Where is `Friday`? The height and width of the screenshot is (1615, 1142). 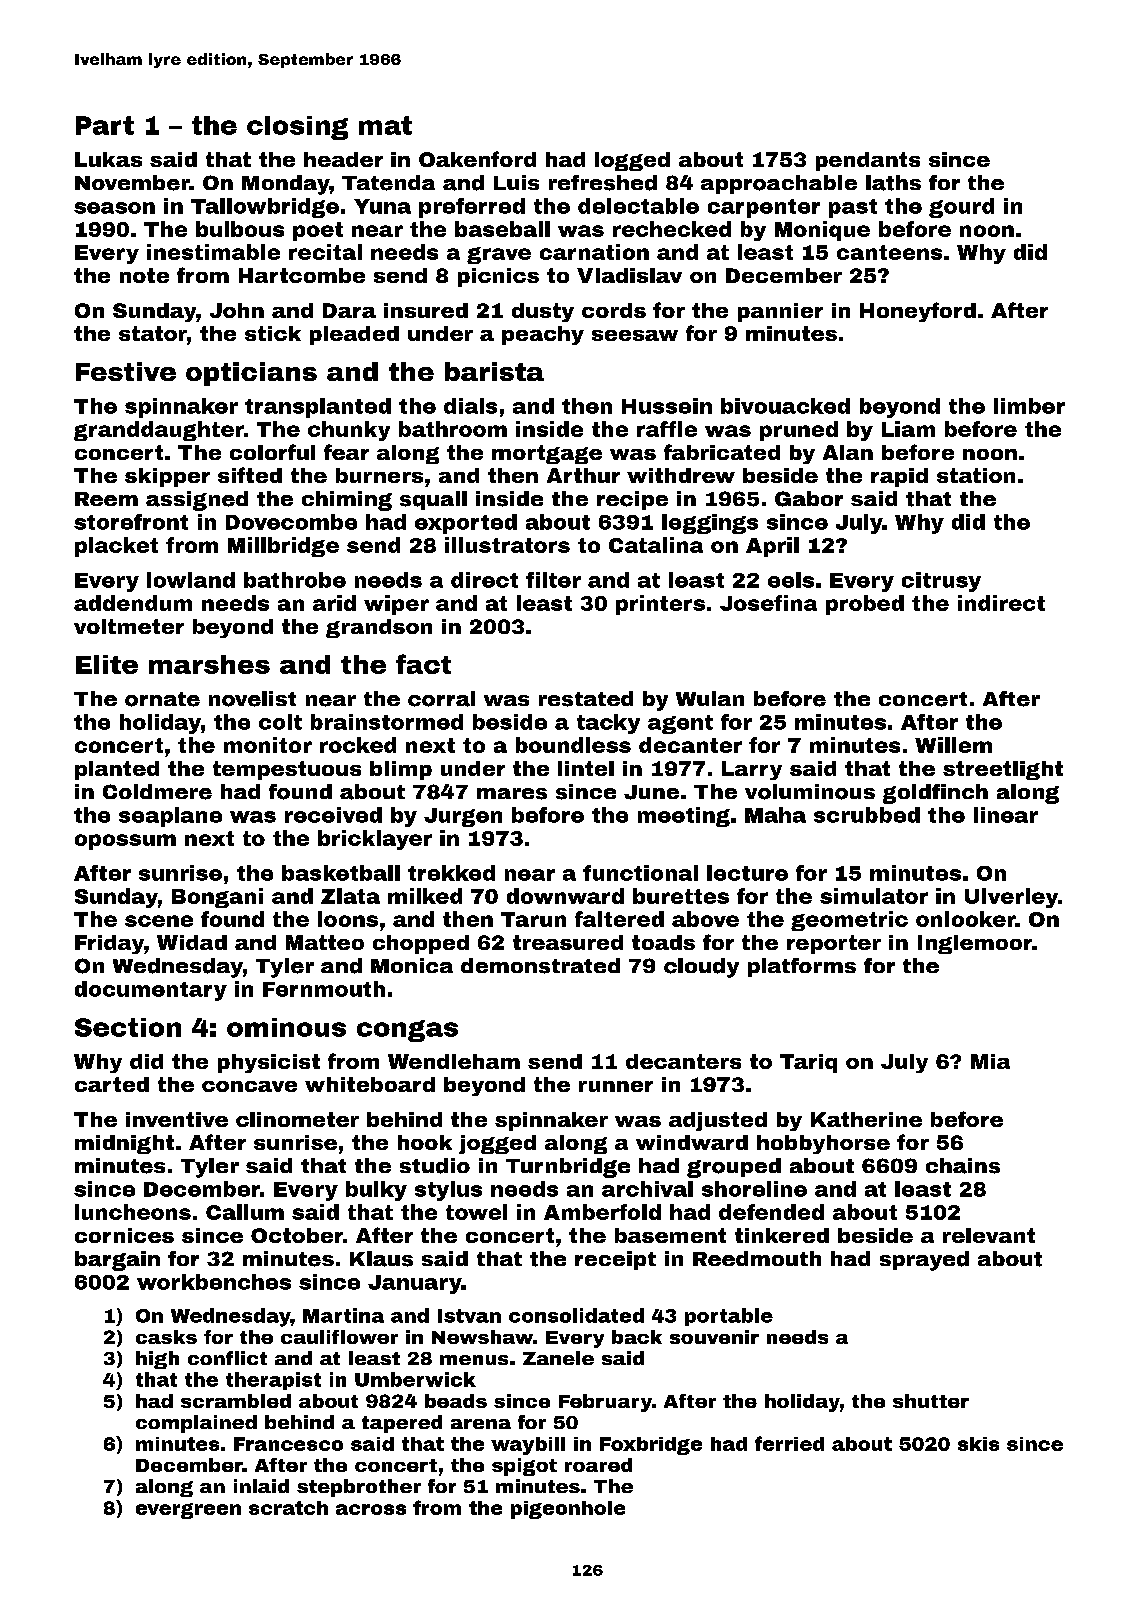
Friday is located at coordinates (109, 944).
